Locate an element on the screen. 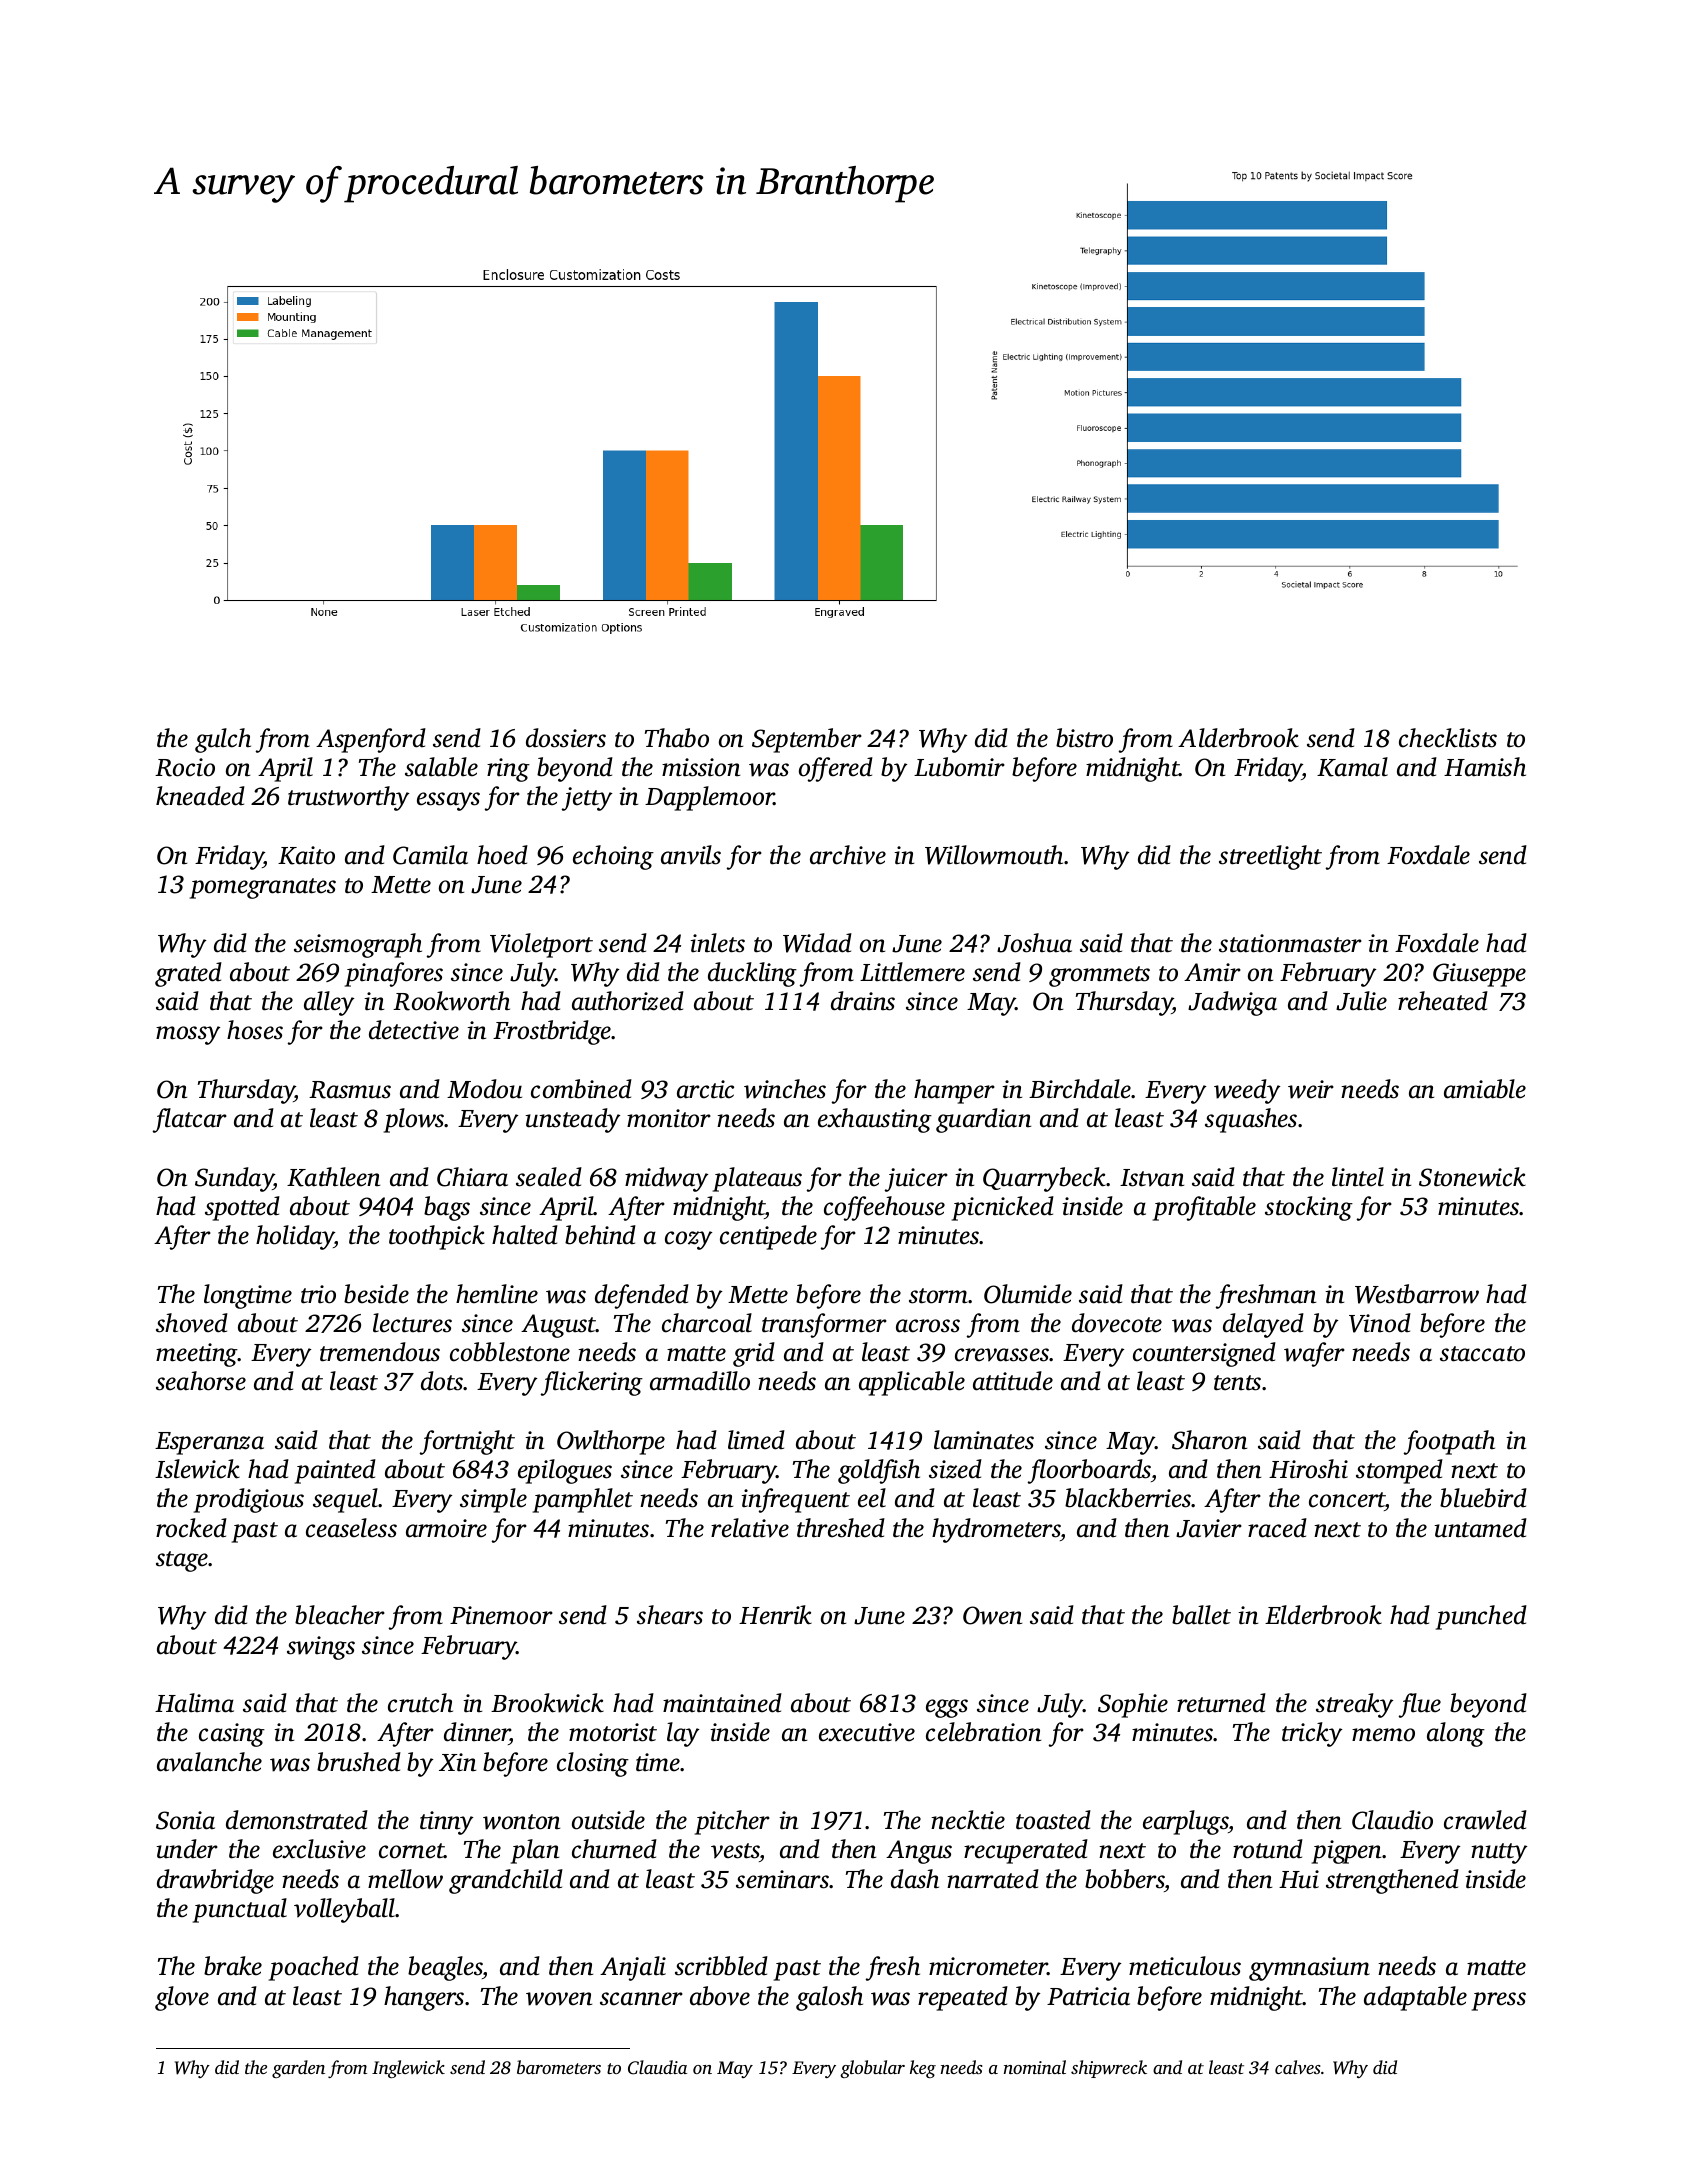 The height and width of the screenshot is (2178, 1683). stage is located at coordinates (182, 1561).
